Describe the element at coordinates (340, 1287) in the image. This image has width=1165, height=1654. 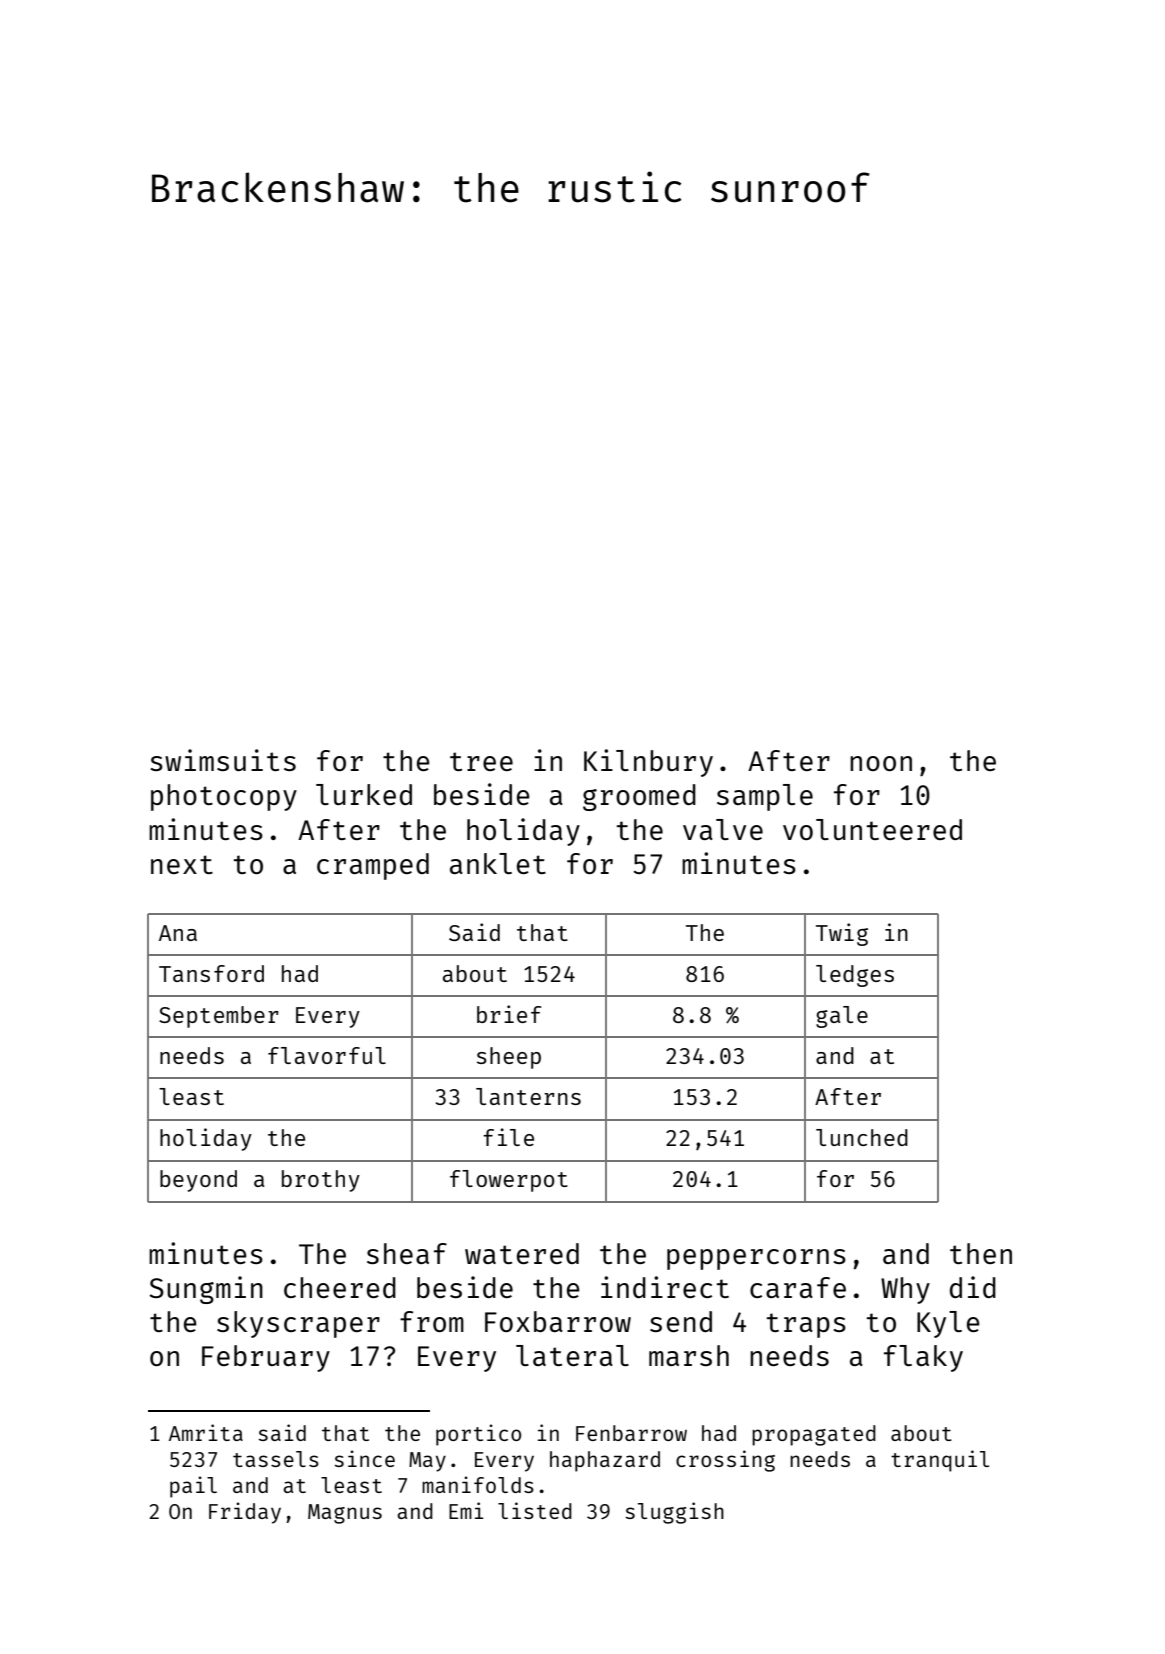
I see `cheered` at that location.
